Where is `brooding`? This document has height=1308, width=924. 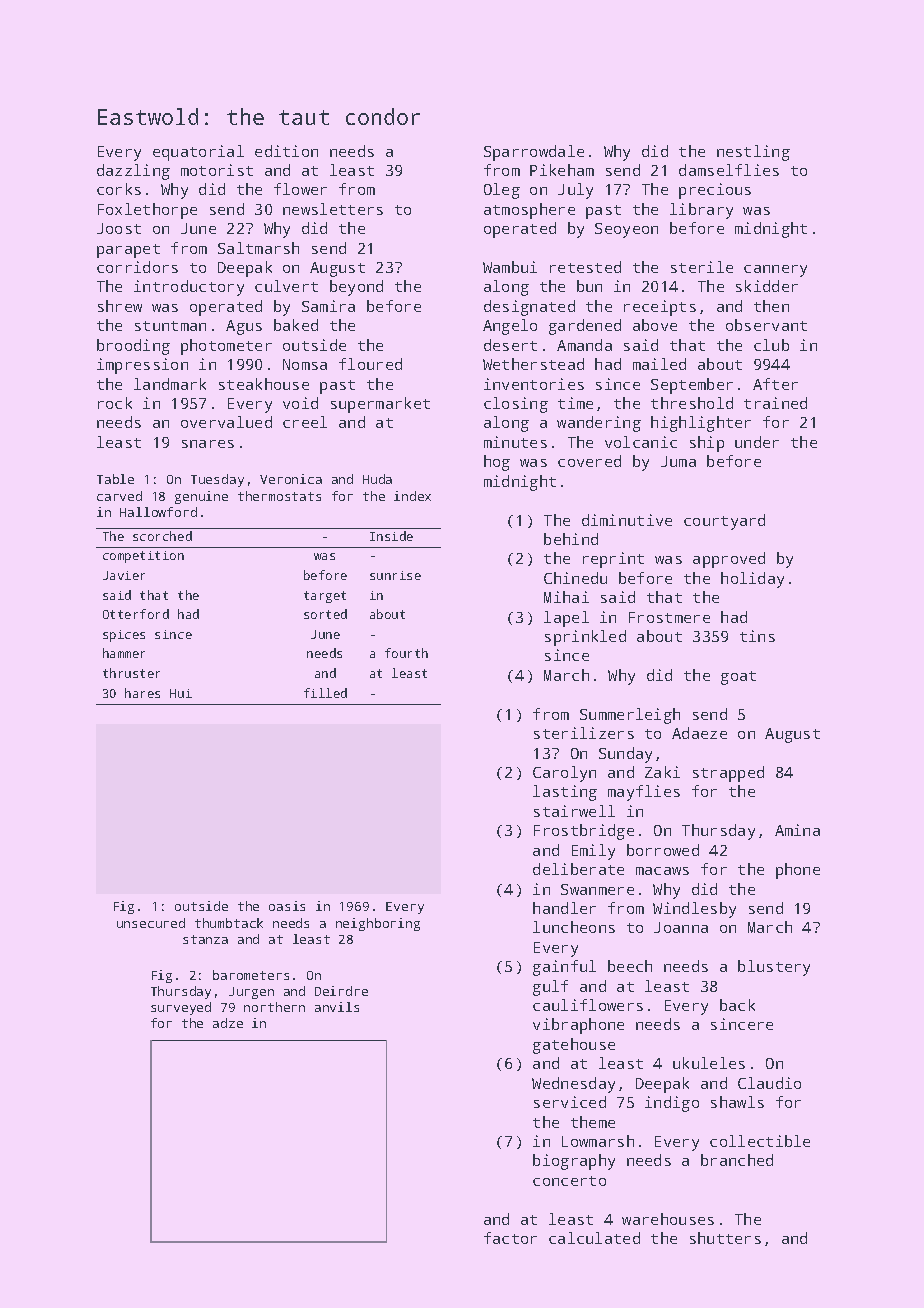
brooding is located at coordinates (133, 347).
